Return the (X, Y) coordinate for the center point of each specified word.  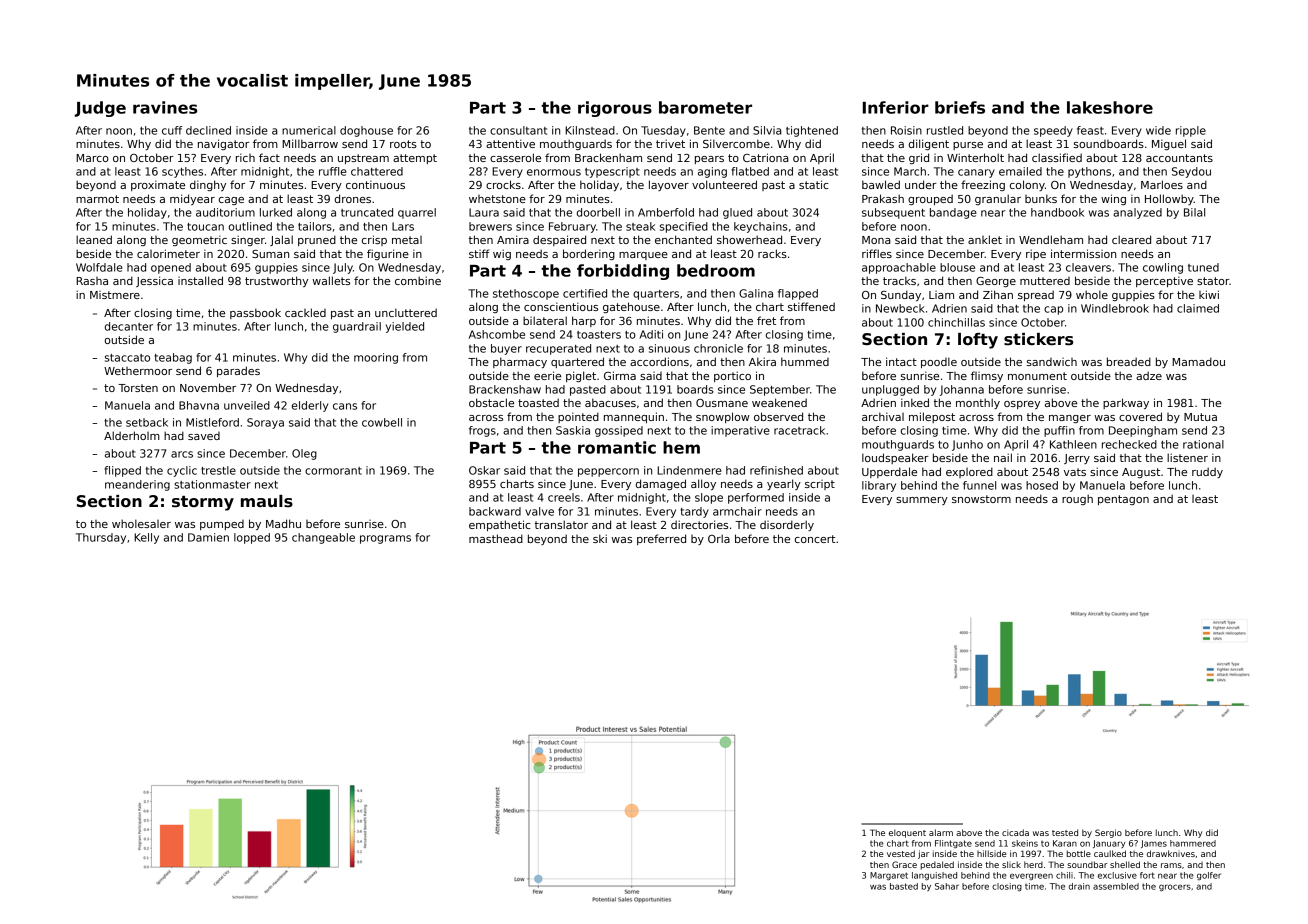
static (814, 184)
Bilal (1194, 212)
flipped (122, 471)
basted (904, 886)
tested (1065, 832)
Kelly (146, 538)
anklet (985, 239)
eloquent (907, 833)
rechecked (1129, 444)
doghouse (366, 131)
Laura (484, 212)
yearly (784, 484)
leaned (94, 239)
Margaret (889, 876)
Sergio (1108, 833)
